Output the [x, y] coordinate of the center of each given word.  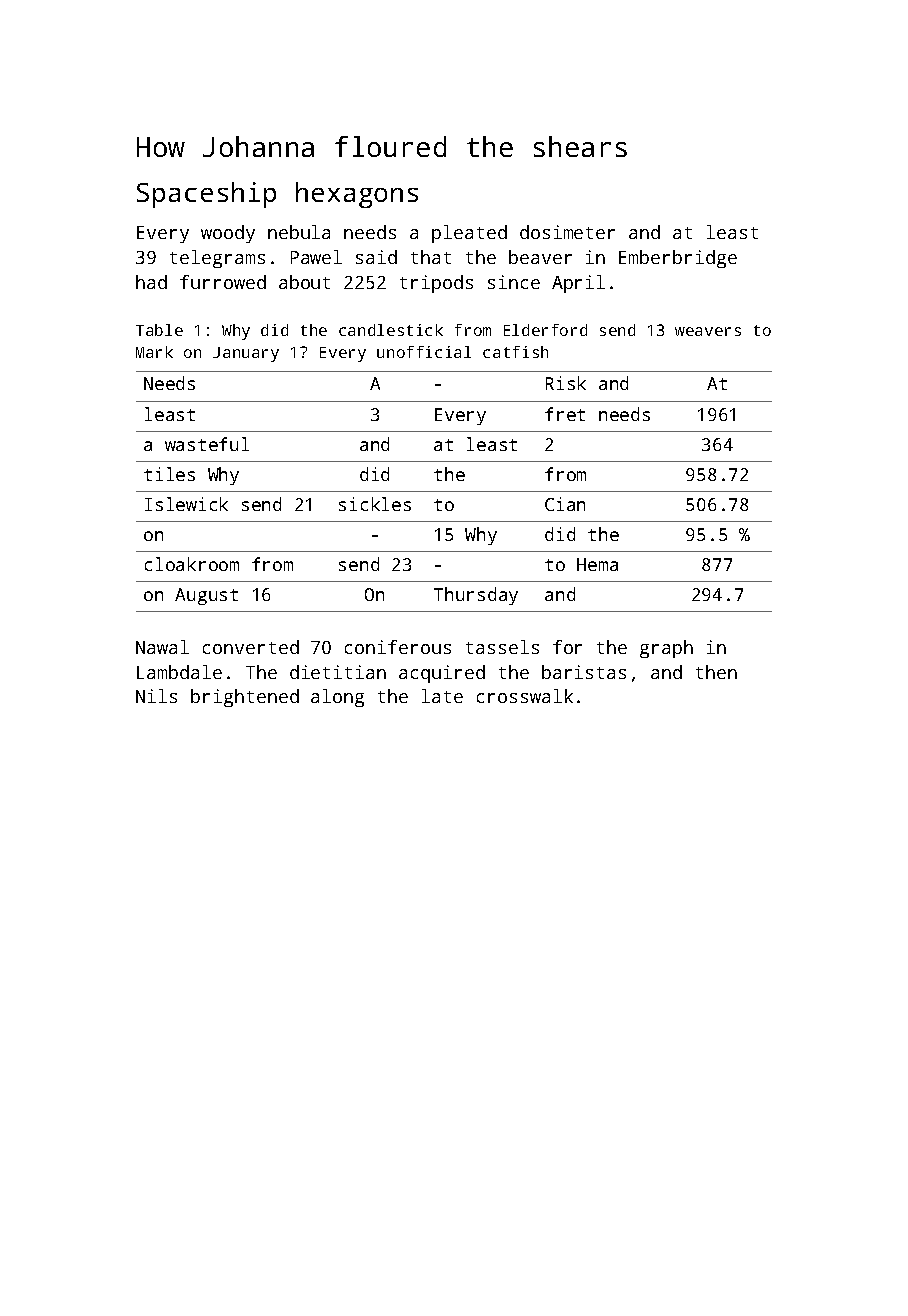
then [716, 672]
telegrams [217, 259]
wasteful [207, 444]
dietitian [338, 672]
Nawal [162, 647]
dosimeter [567, 232]
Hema [597, 564]
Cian [565, 504]
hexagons [357, 195]
